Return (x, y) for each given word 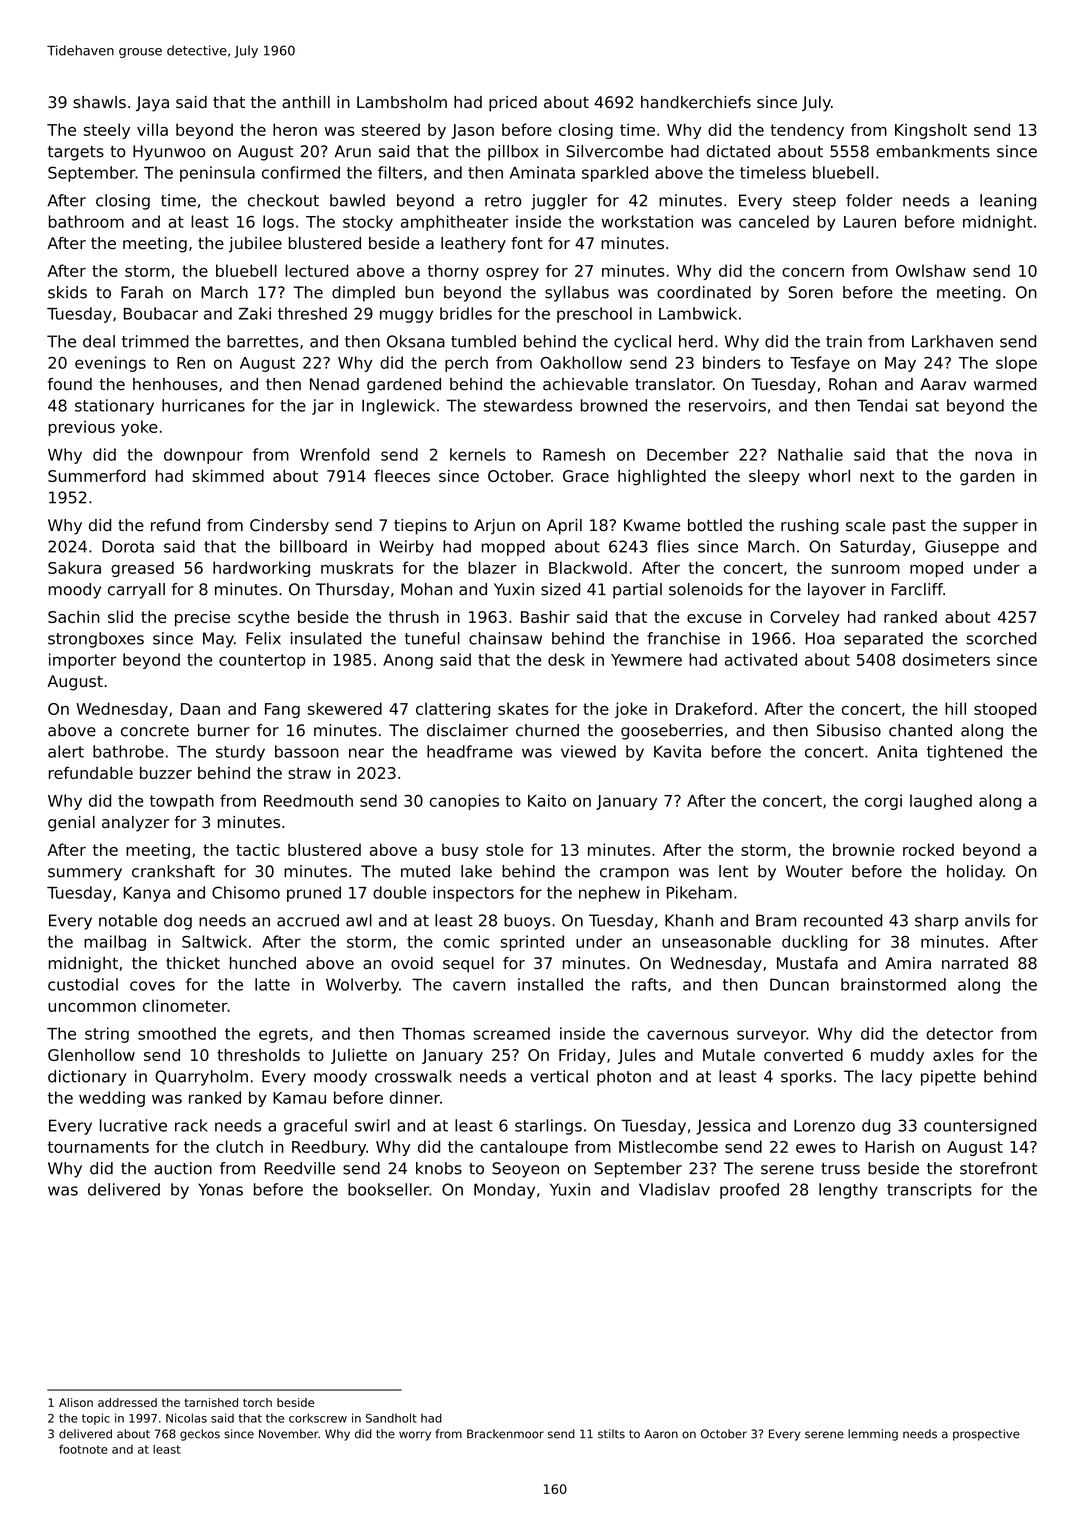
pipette (948, 1078)
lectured (316, 270)
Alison (76, 1402)
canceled (774, 221)
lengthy (848, 1191)
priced (513, 104)
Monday (504, 1191)
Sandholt (391, 1418)
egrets (283, 1035)
